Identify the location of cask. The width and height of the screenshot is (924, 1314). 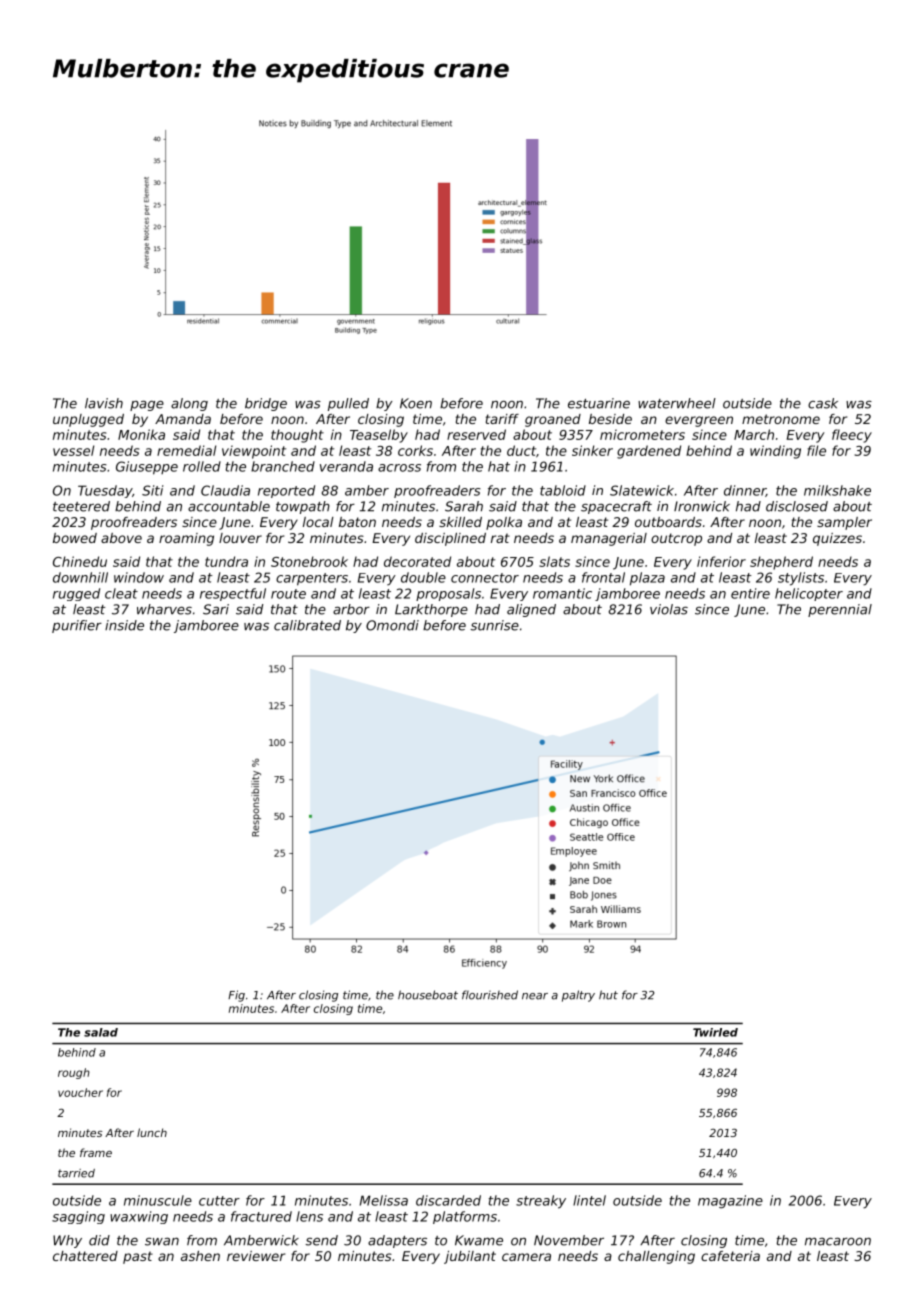
(823, 403).
